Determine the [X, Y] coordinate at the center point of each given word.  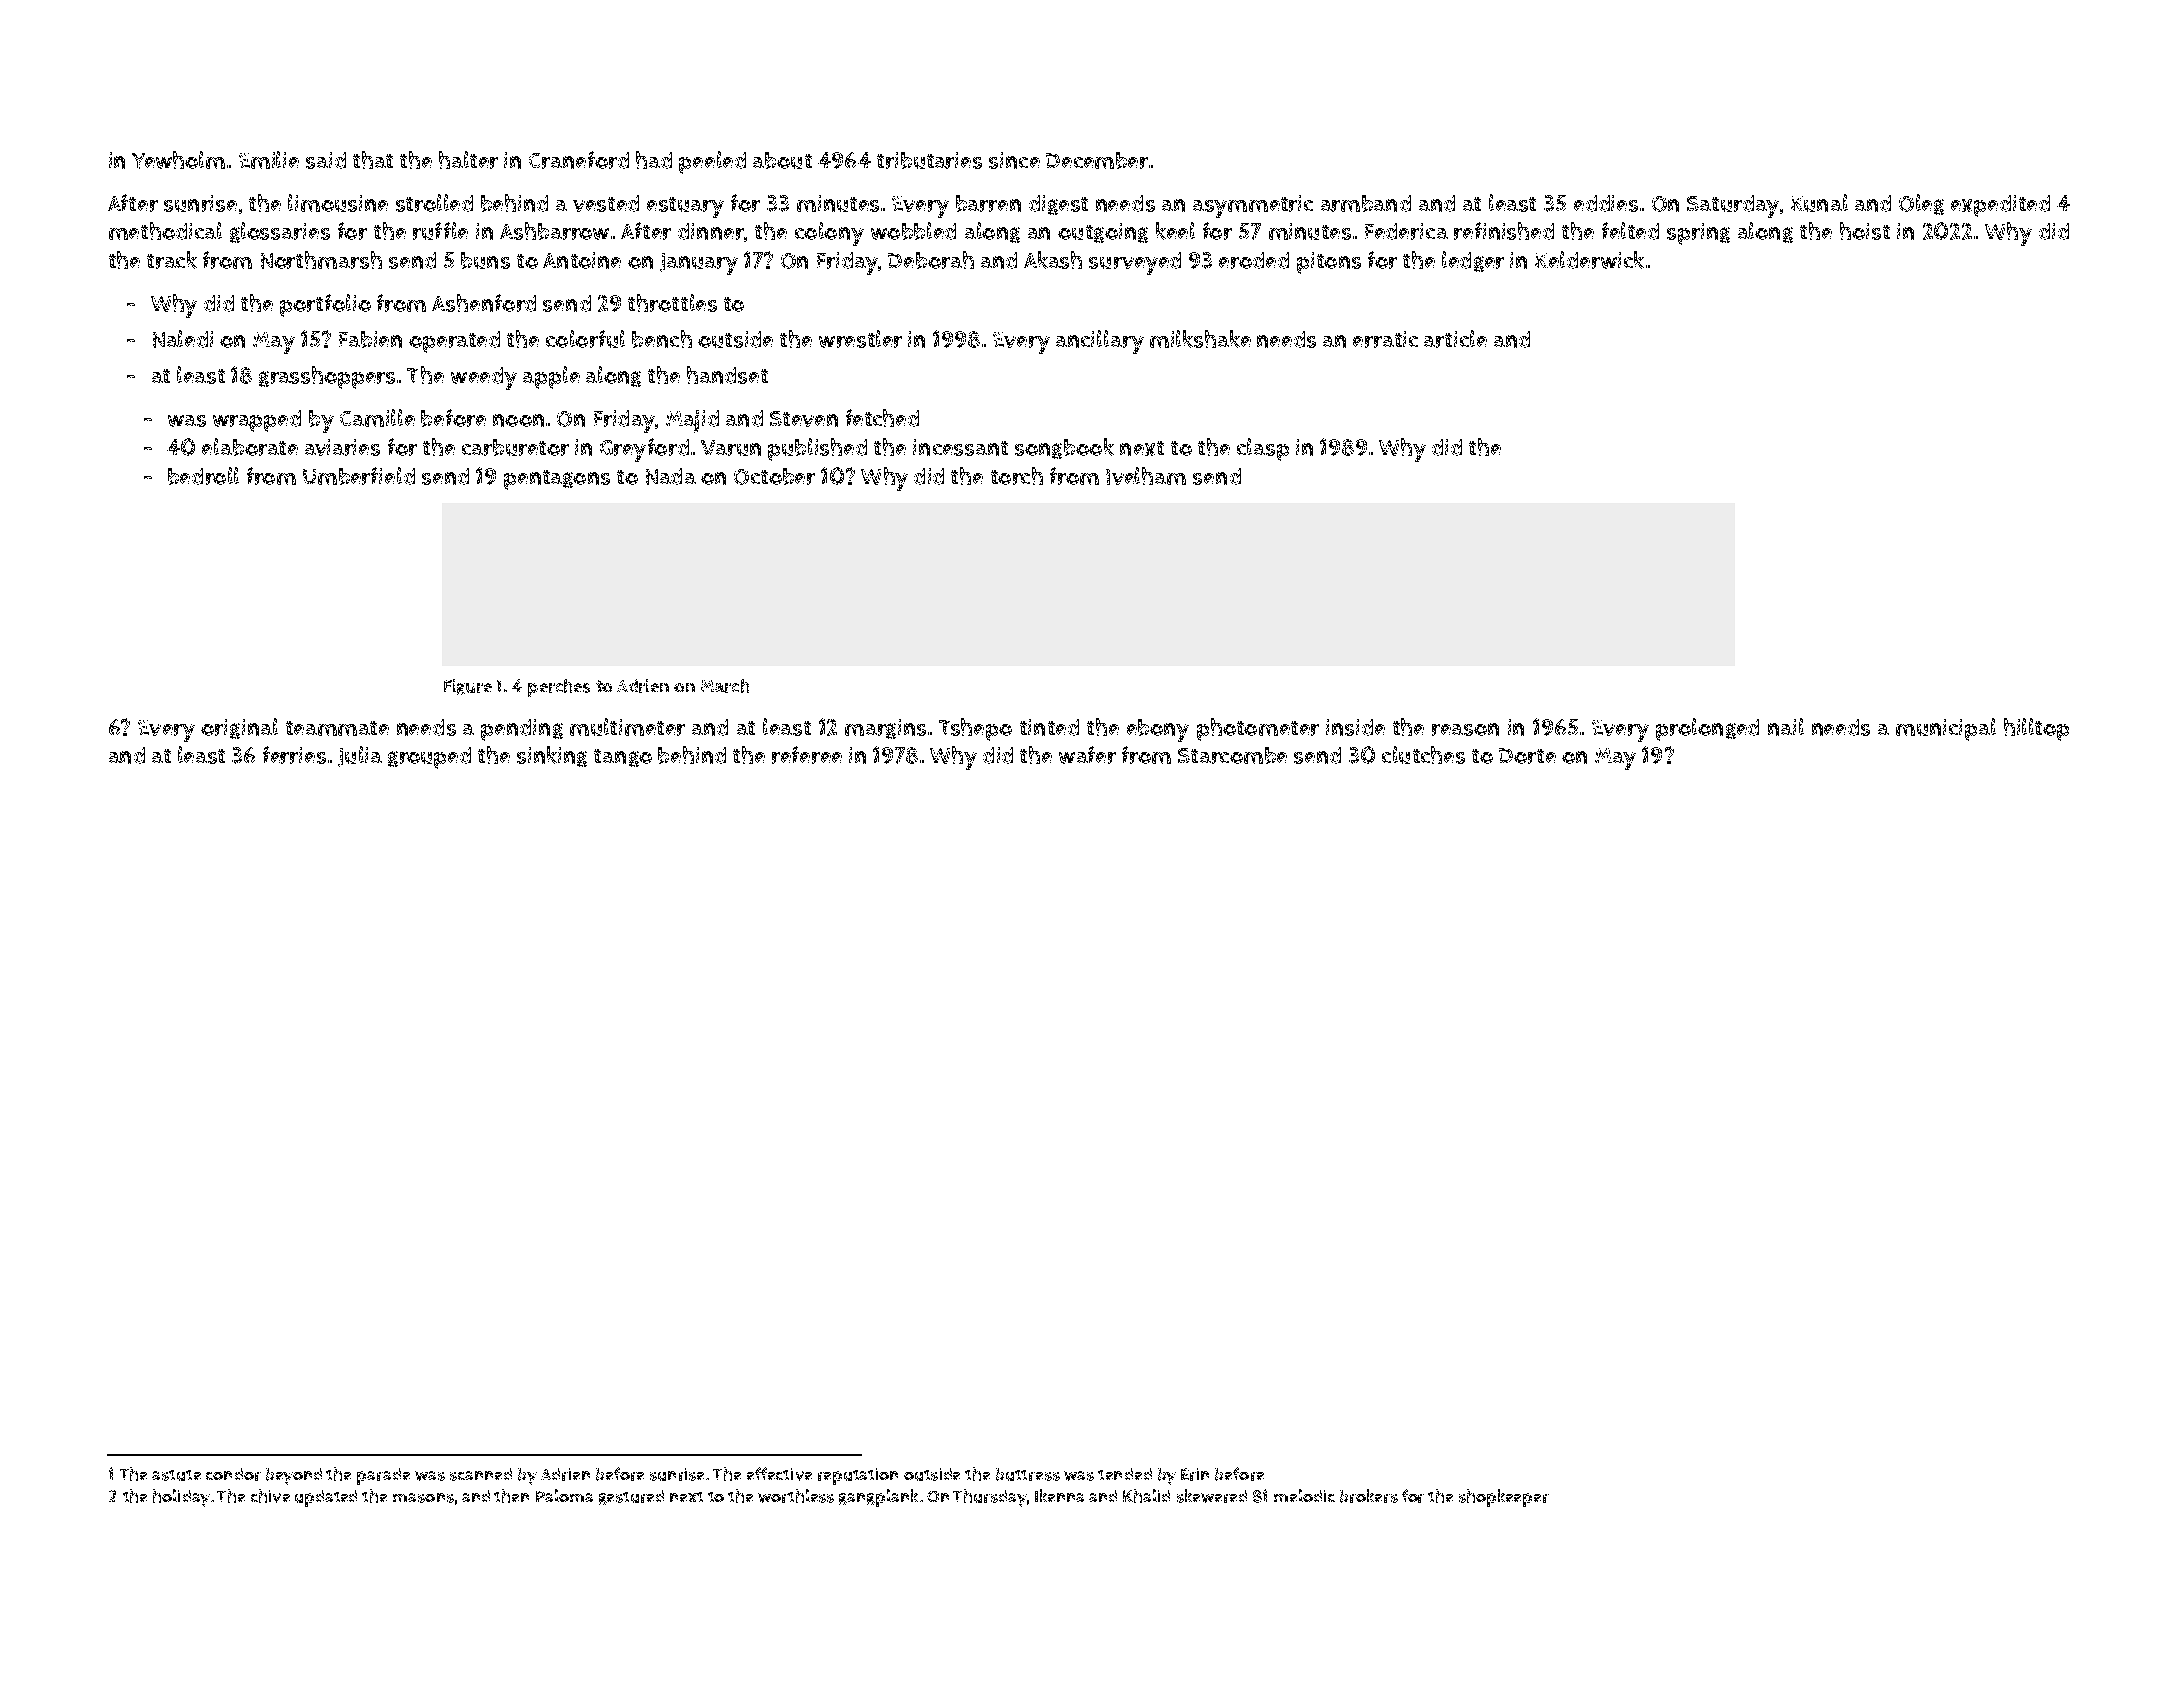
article [1455, 339]
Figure [468, 687]
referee [807, 755]
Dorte [1527, 756]
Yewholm [178, 160]
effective [779, 1474]
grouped [429, 758]
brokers [1369, 1496]
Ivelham [1146, 476]
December [1097, 160]
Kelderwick [1589, 260]
